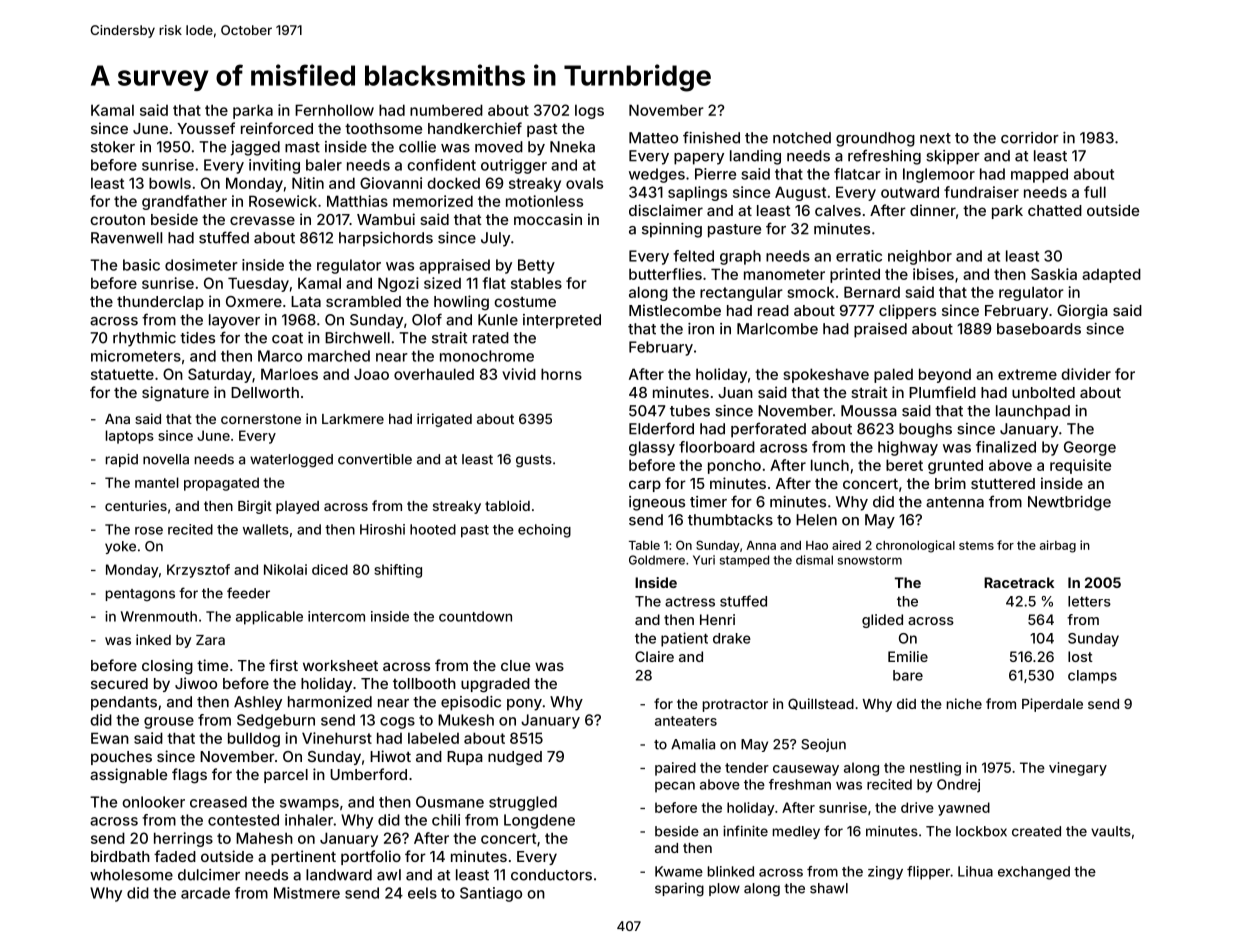 The image size is (1233, 952). What do you see at coordinates (1034, 873) in the screenshot?
I see `exchanged` at bounding box center [1034, 873].
